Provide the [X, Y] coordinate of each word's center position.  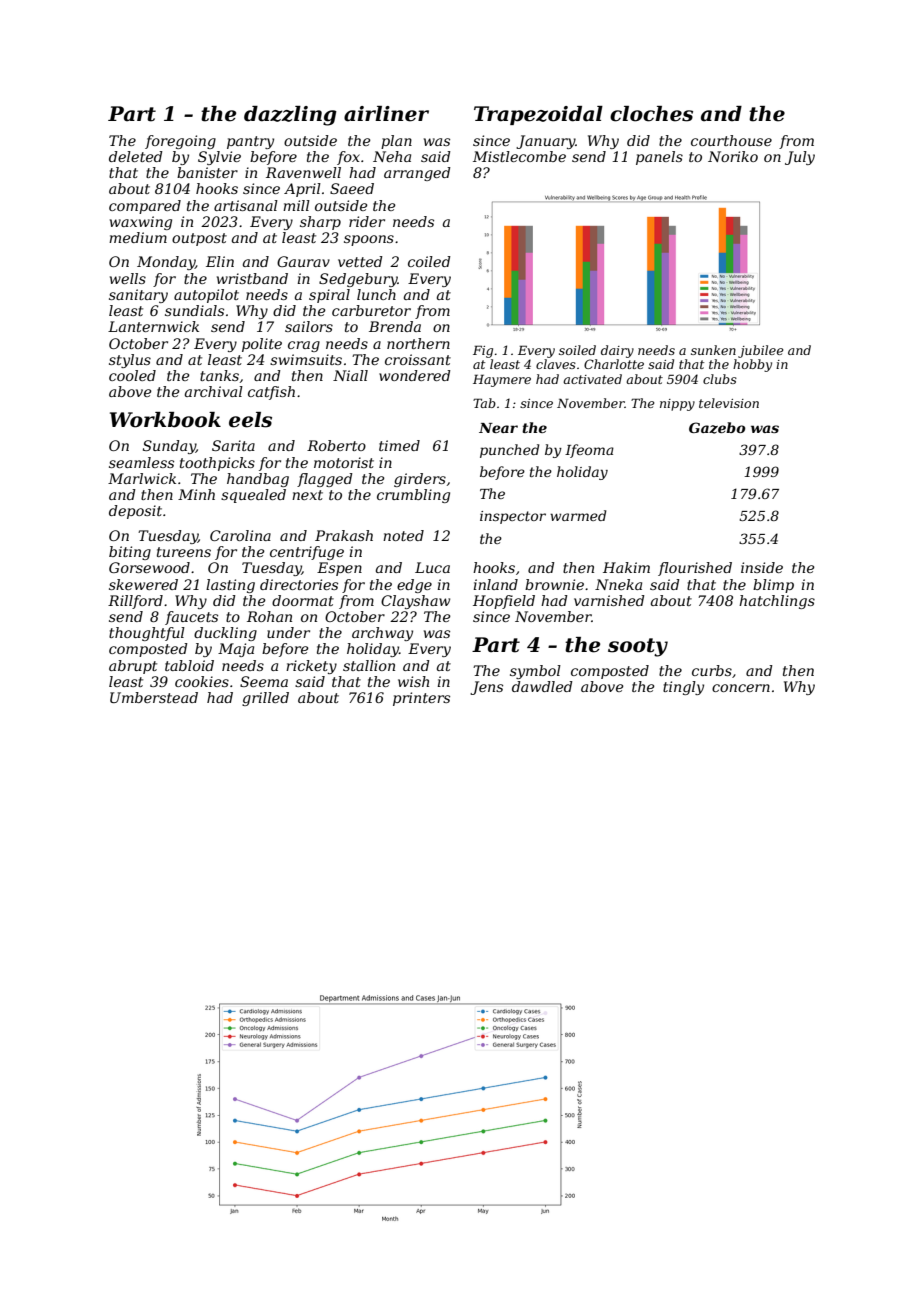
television [729, 403]
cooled [132, 375]
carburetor [371, 310]
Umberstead [154, 697]
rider [367, 221]
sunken [713, 350]
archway [382, 634]
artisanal [246, 205]
